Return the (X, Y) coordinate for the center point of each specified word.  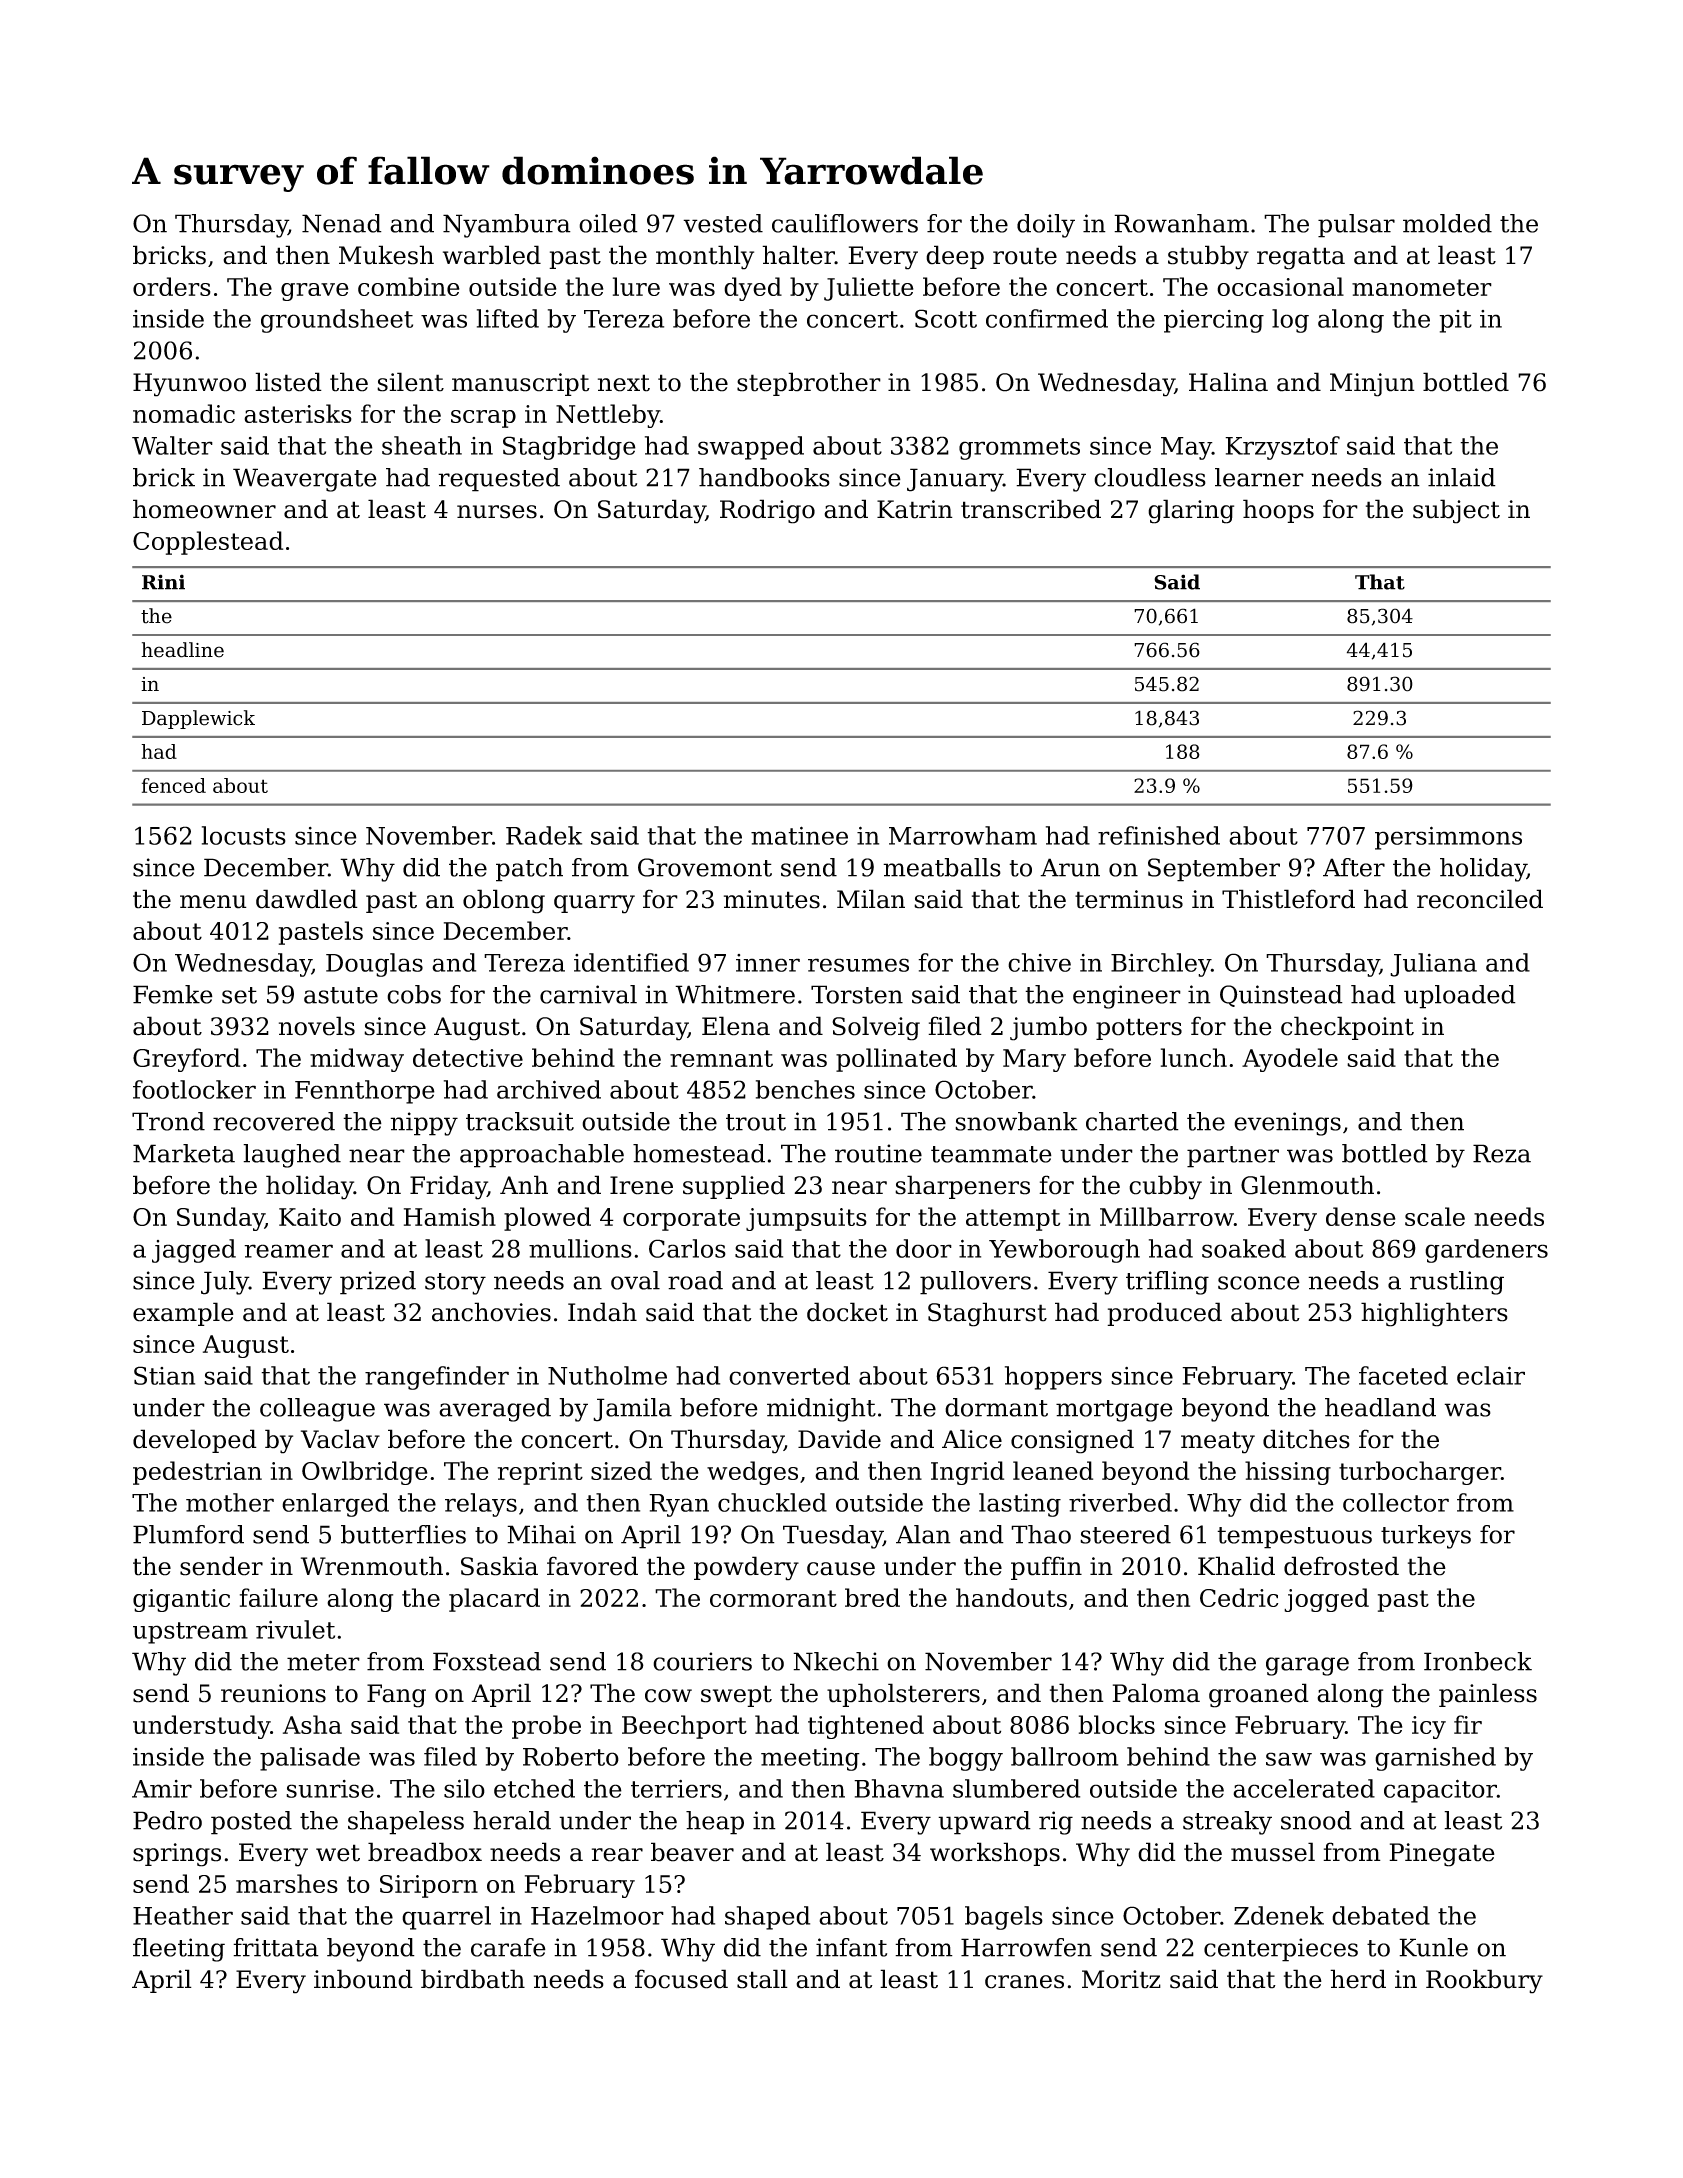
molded (1447, 223)
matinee (799, 835)
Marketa (184, 1153)
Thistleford (1288, 899)
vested (723, 223)
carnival (588, 994)
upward (984, 1823)
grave (315, 292)
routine (878, 1153)
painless (1488, 1695)
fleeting (179, 1950)
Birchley (1161, 965)
